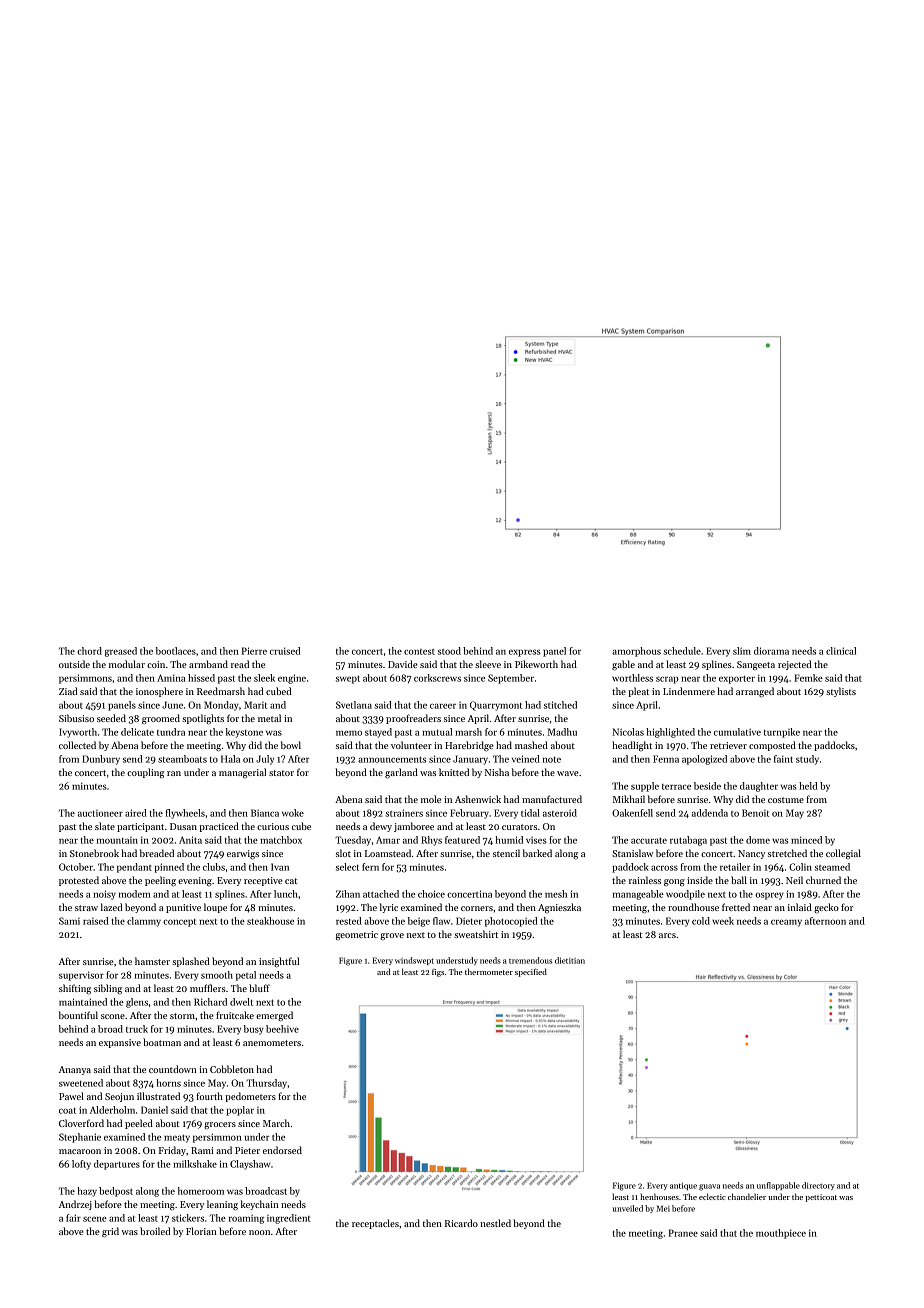 This screenshot has width=924, height=1308. What do you see at coordinates (349, 733) in the screenshot?
I see `memo` at bounding box center [349, 733].
